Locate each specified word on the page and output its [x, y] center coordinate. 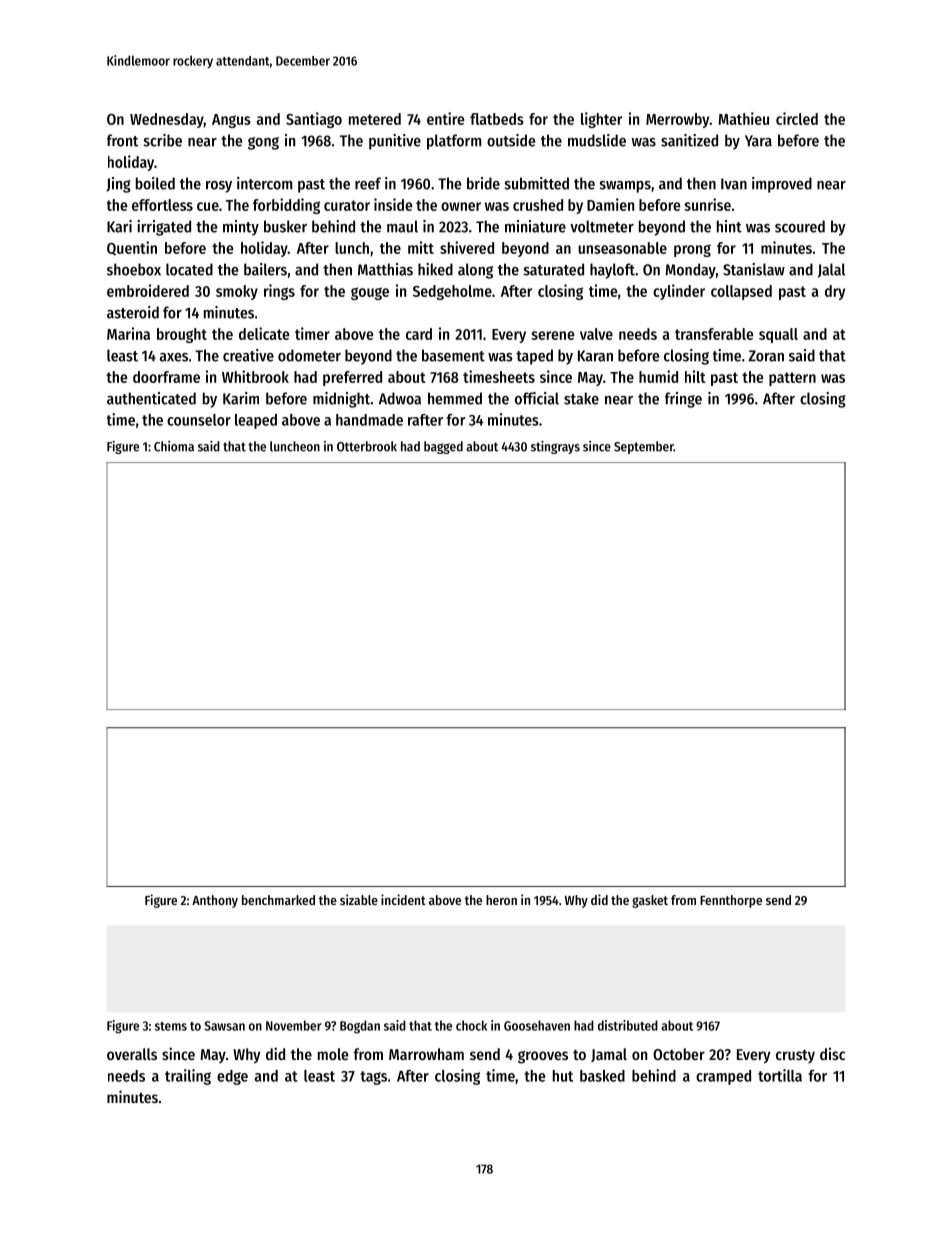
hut [563, 1076]
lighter [601, 120]
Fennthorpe [731, 901]
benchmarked [278, 900]
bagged [443, 447]
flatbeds [497, 119]
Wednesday [167, 120]
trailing [188, 1077]
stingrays [555, 447]
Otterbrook [367, 446]
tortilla [780, 1075]
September [644, 447]
